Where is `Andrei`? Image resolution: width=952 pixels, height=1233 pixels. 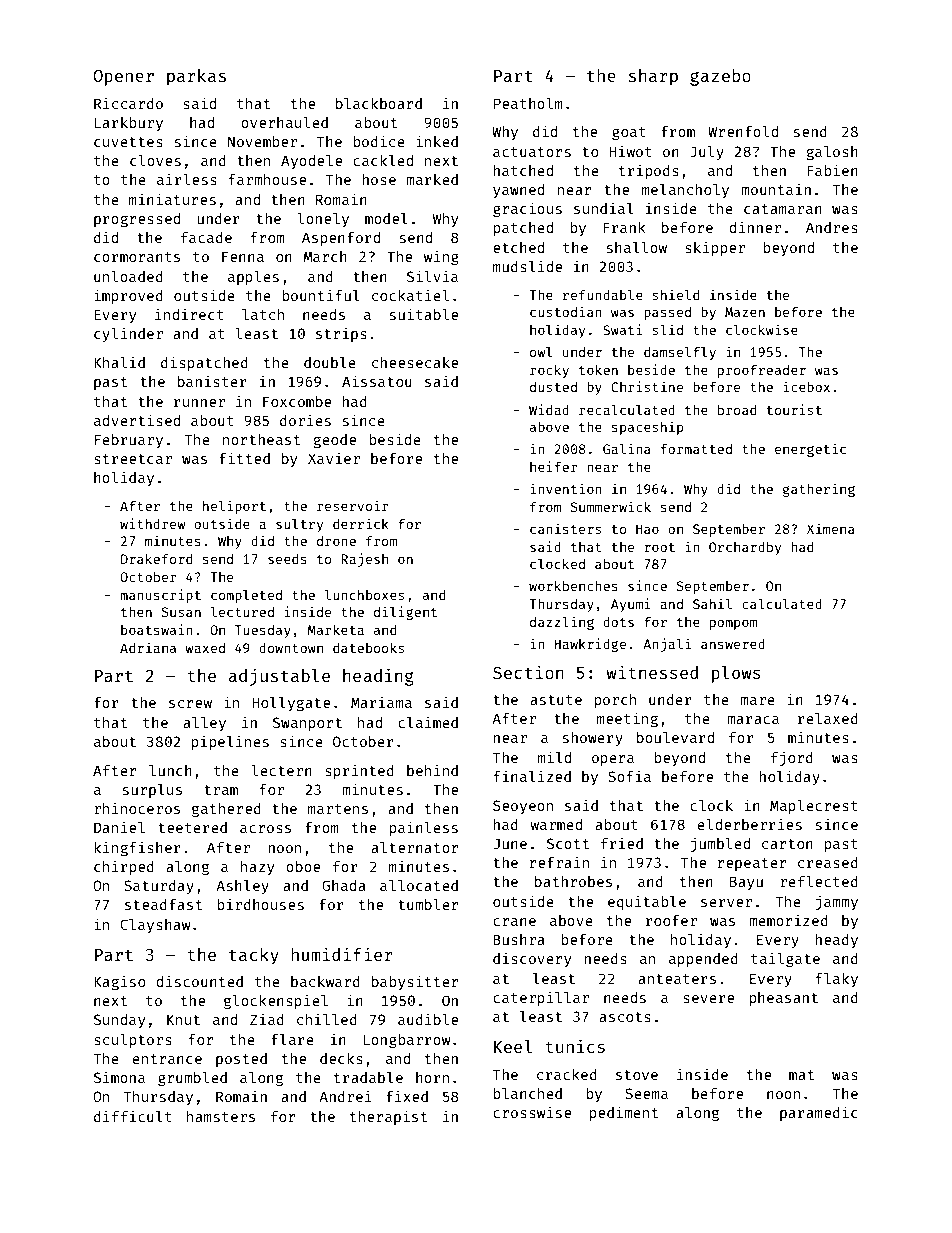 Andrei is located at coordinates (345, 1096).
